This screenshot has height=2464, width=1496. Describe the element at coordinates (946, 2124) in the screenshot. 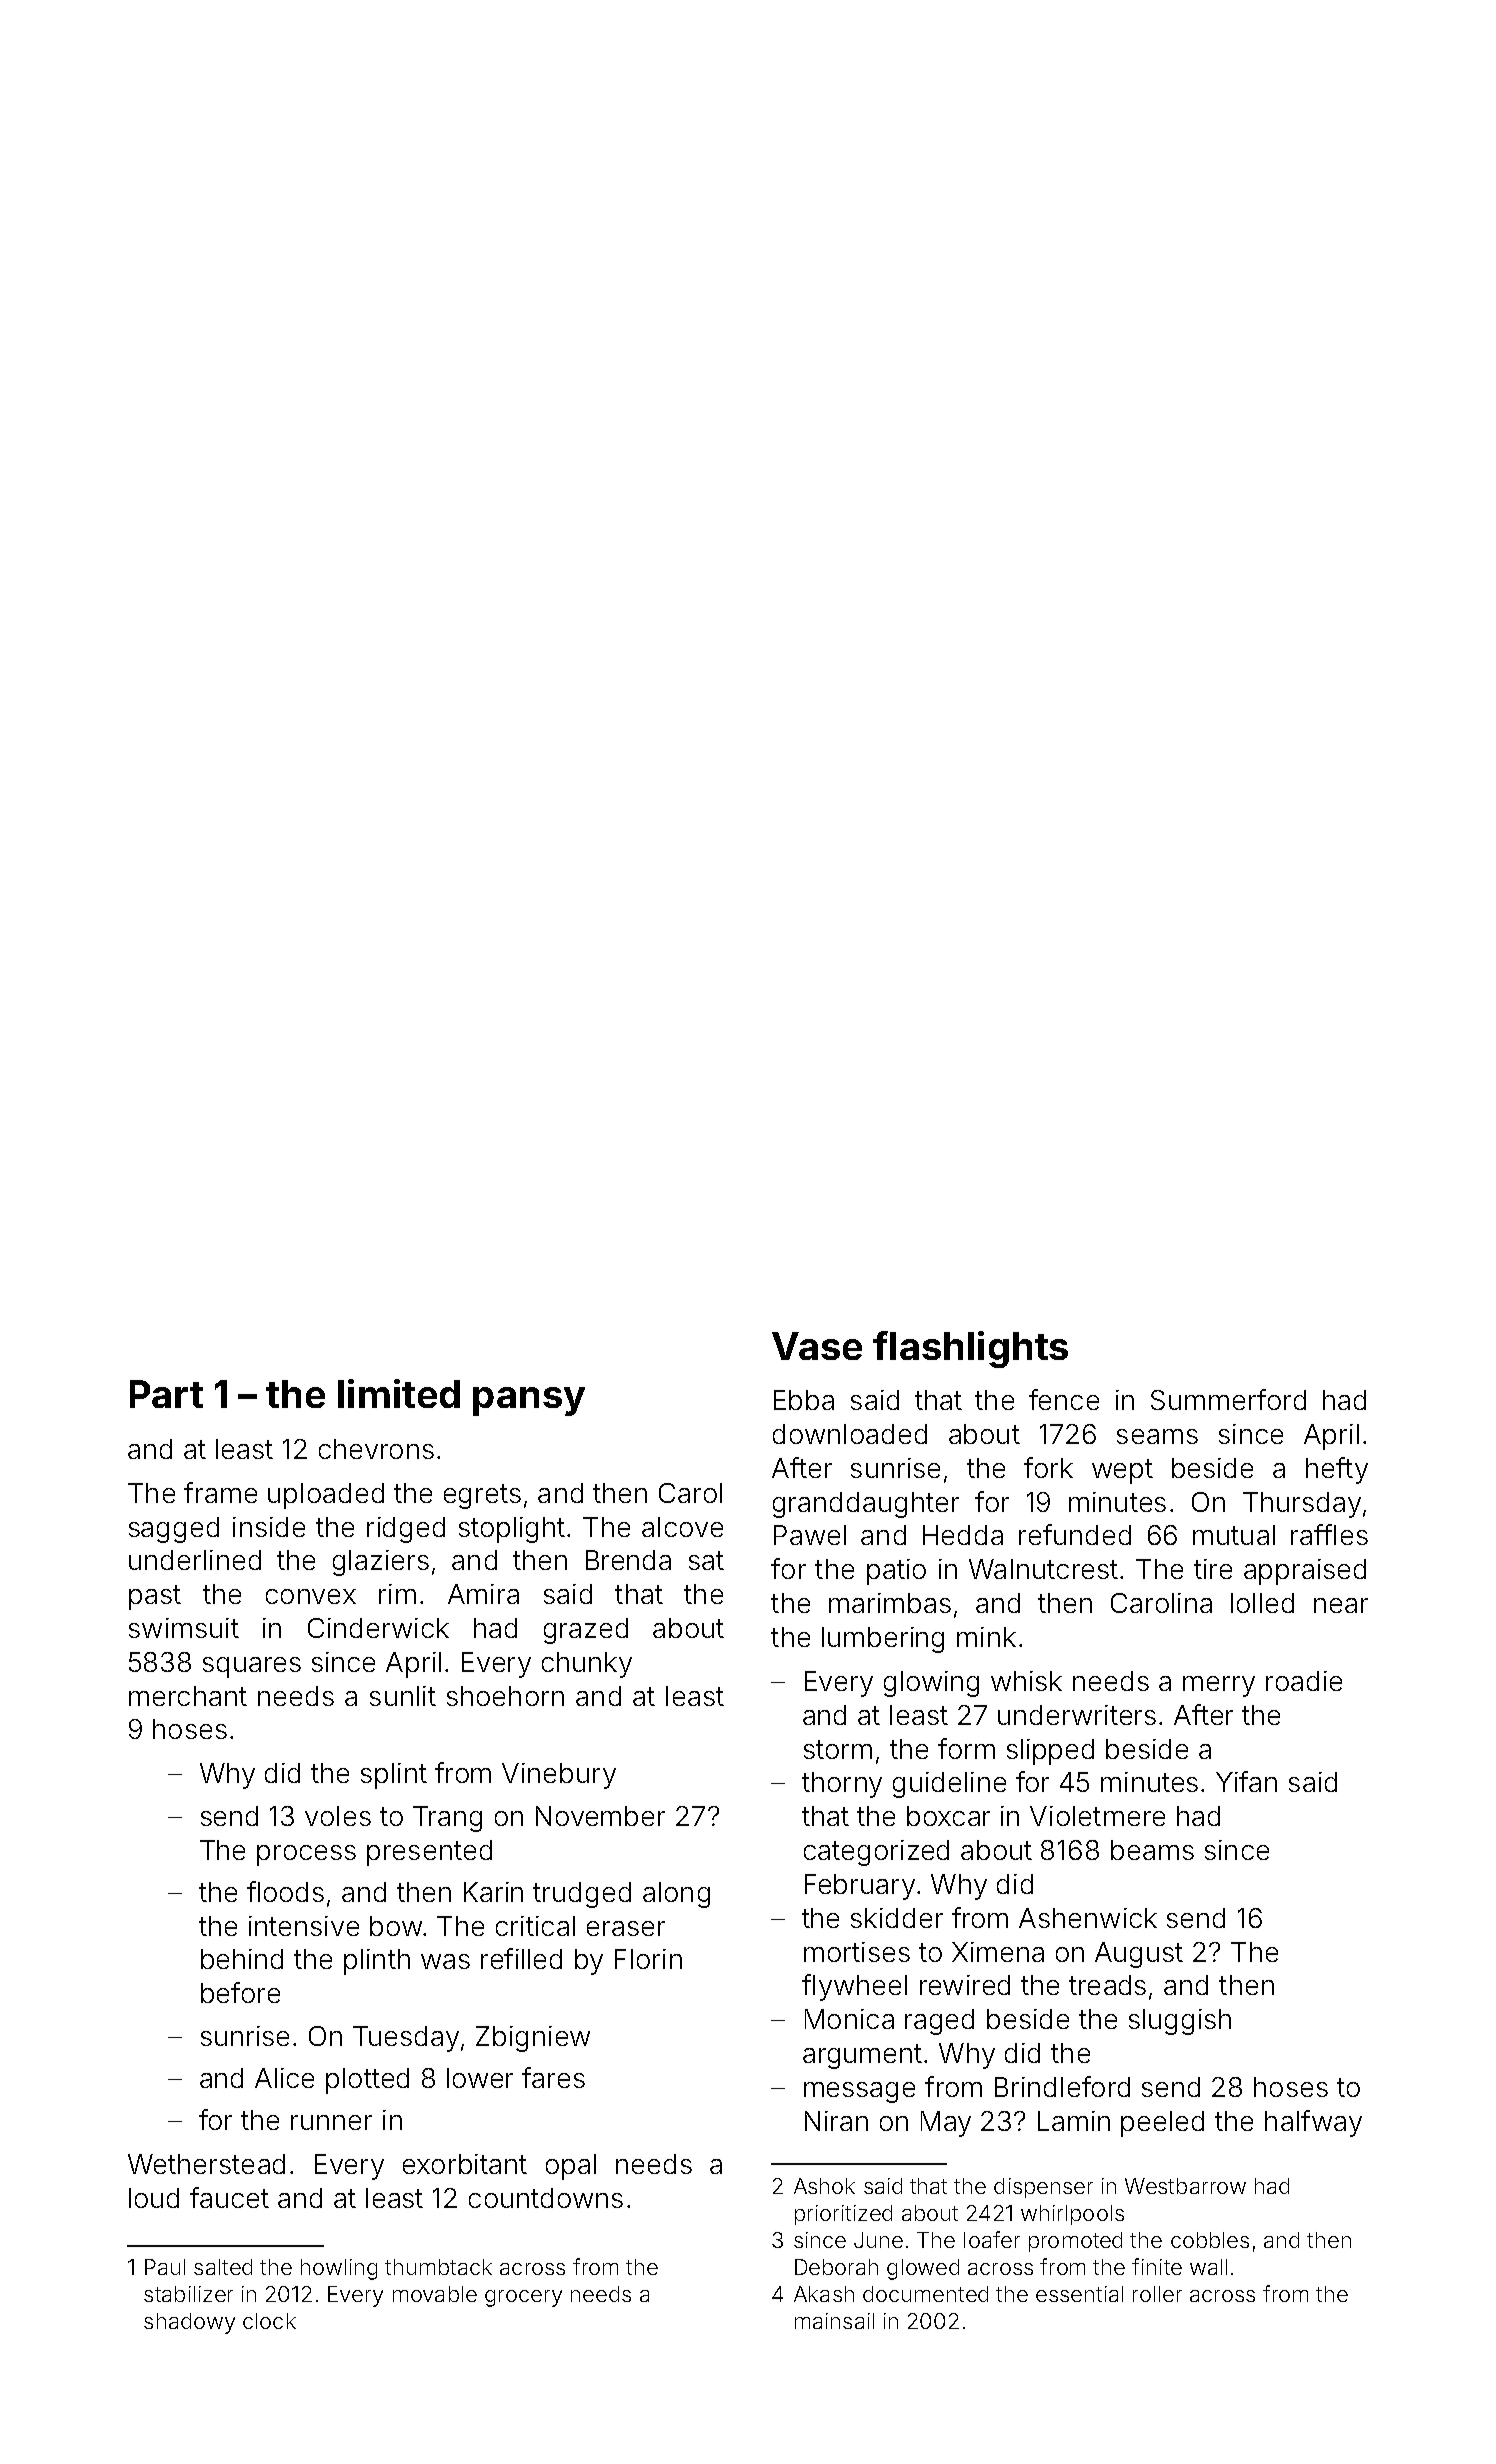

I see `May` at that location.
